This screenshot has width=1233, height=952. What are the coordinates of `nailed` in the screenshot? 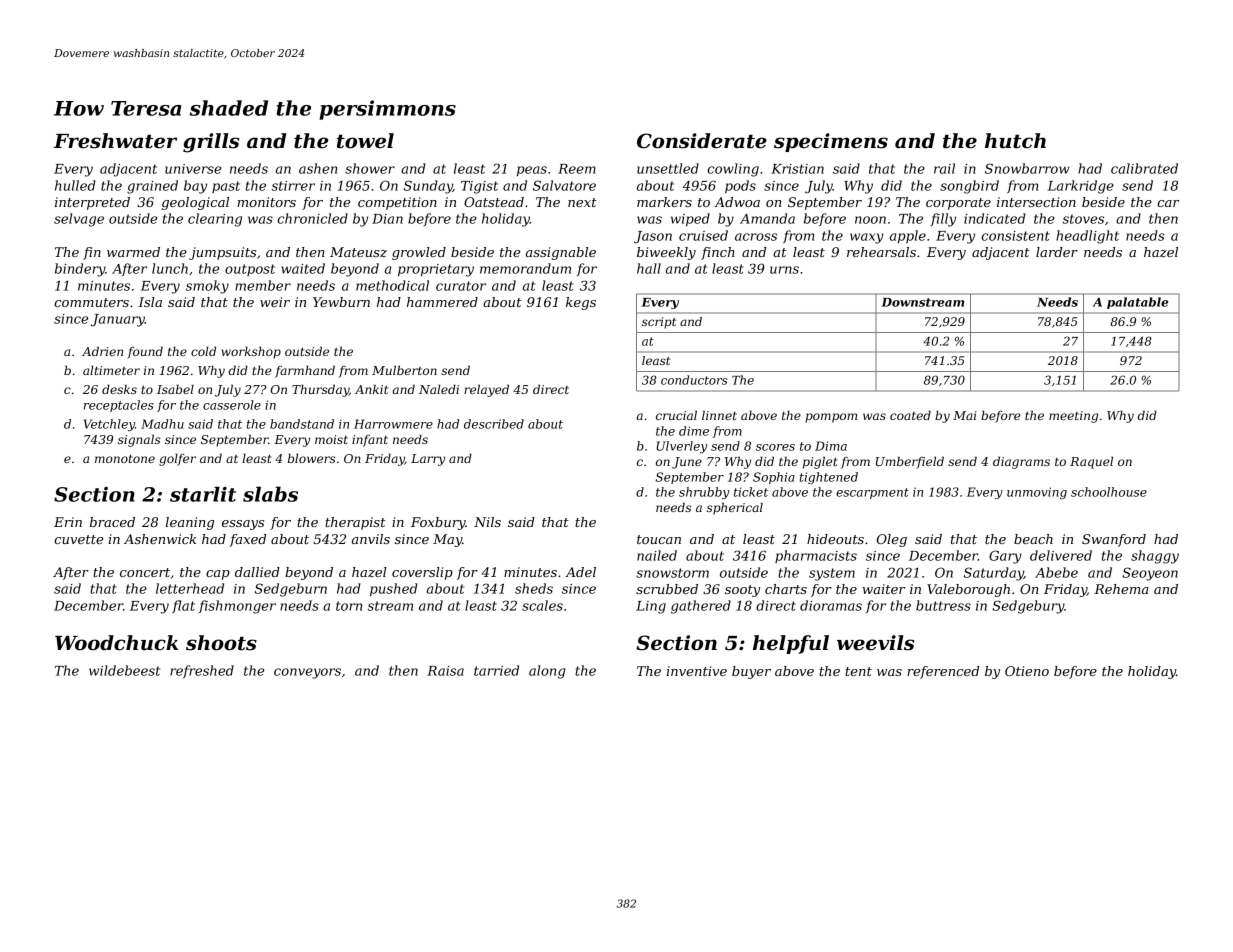 It's located at (657, 555).
